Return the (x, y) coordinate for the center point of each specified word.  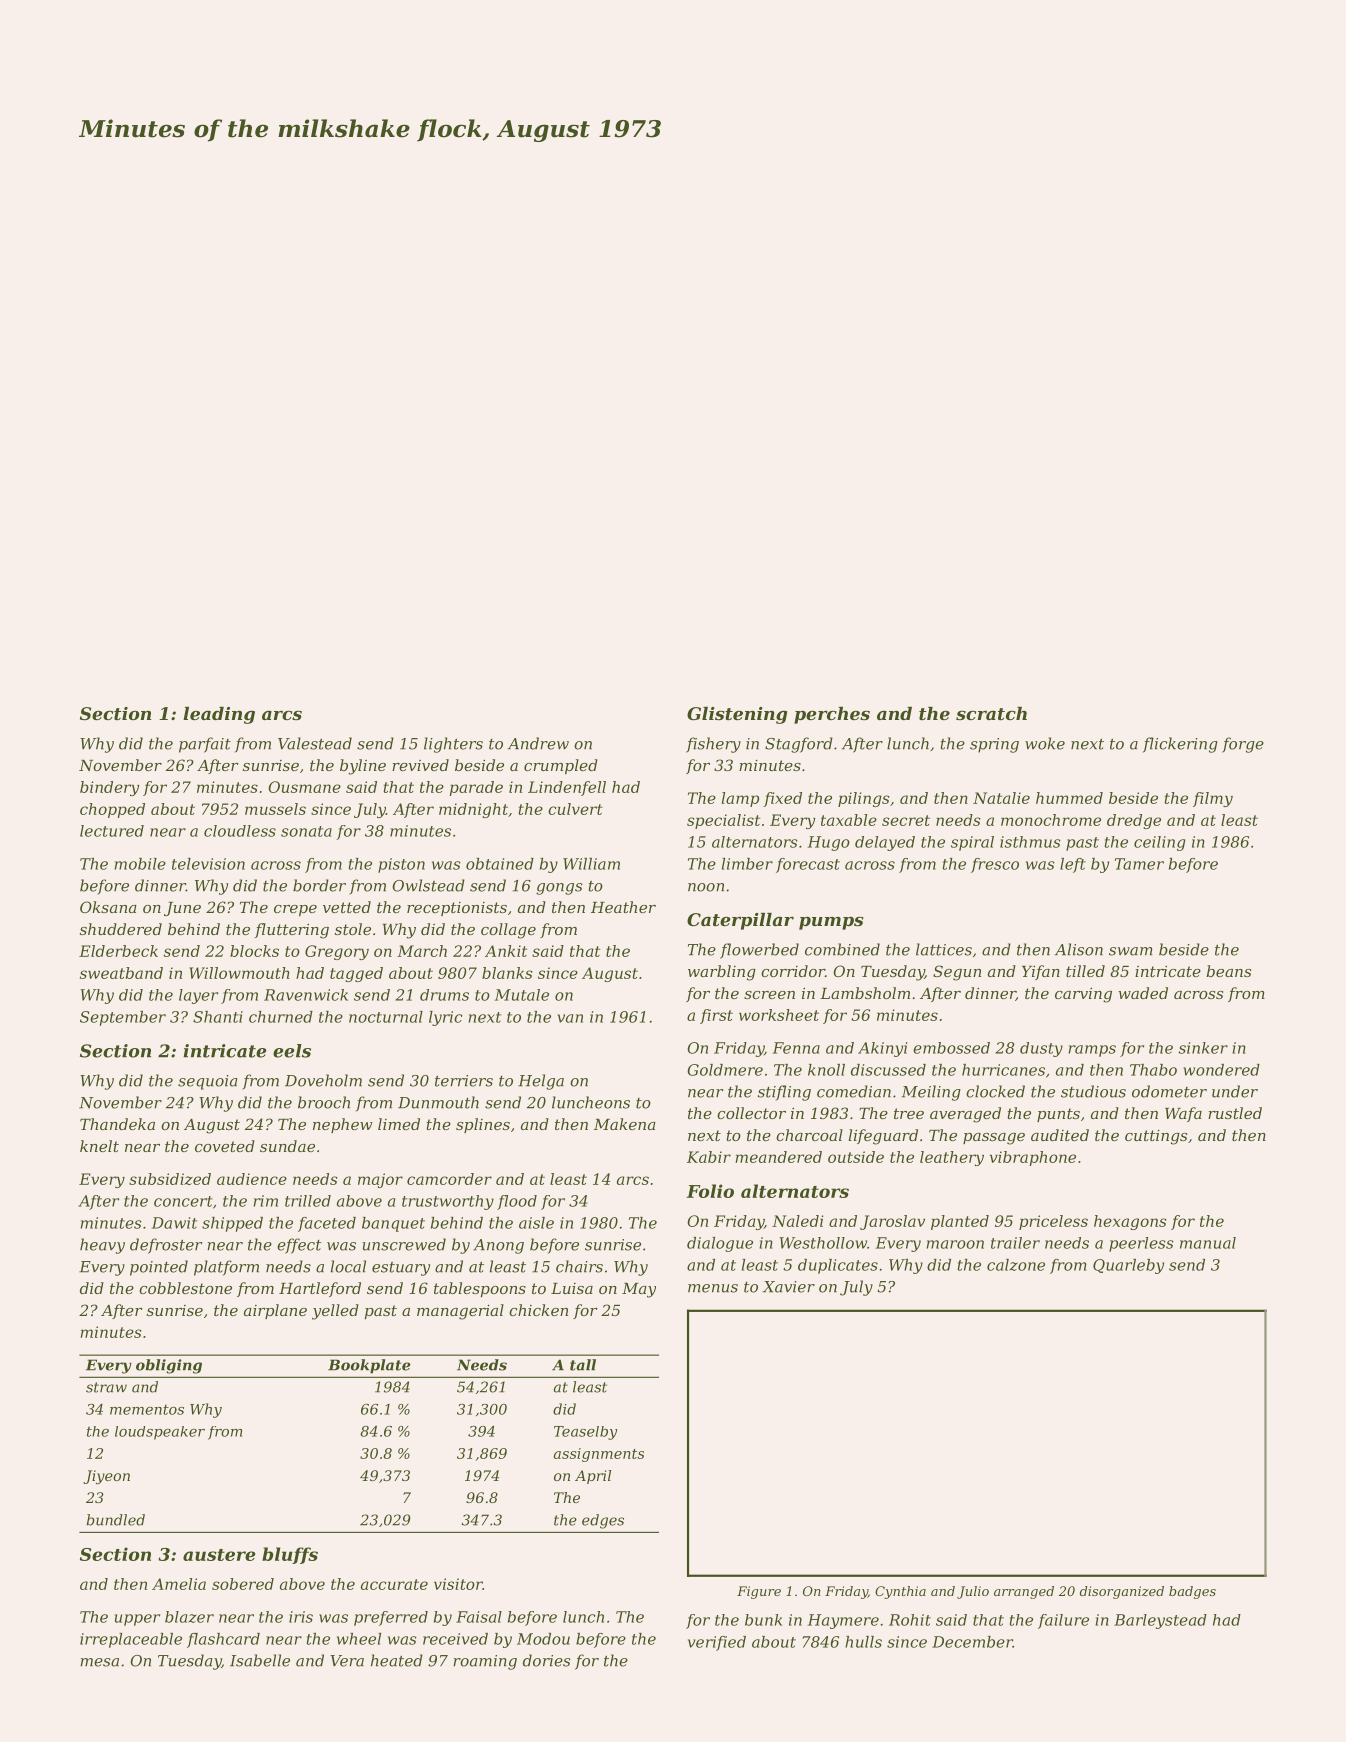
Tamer (1139, 864)
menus (713, 1288)
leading (219, 715)
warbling (722, 973)
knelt (99, 1146)
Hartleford (320, 1289)
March (422, 951)
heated (397, 1660)
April (593, 1477)
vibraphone (1033, 1158)
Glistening (737, 715)
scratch (991, 713)
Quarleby (1128, 1266)
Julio (973, 1592)
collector (751, 1113)
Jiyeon (107, 1477)
